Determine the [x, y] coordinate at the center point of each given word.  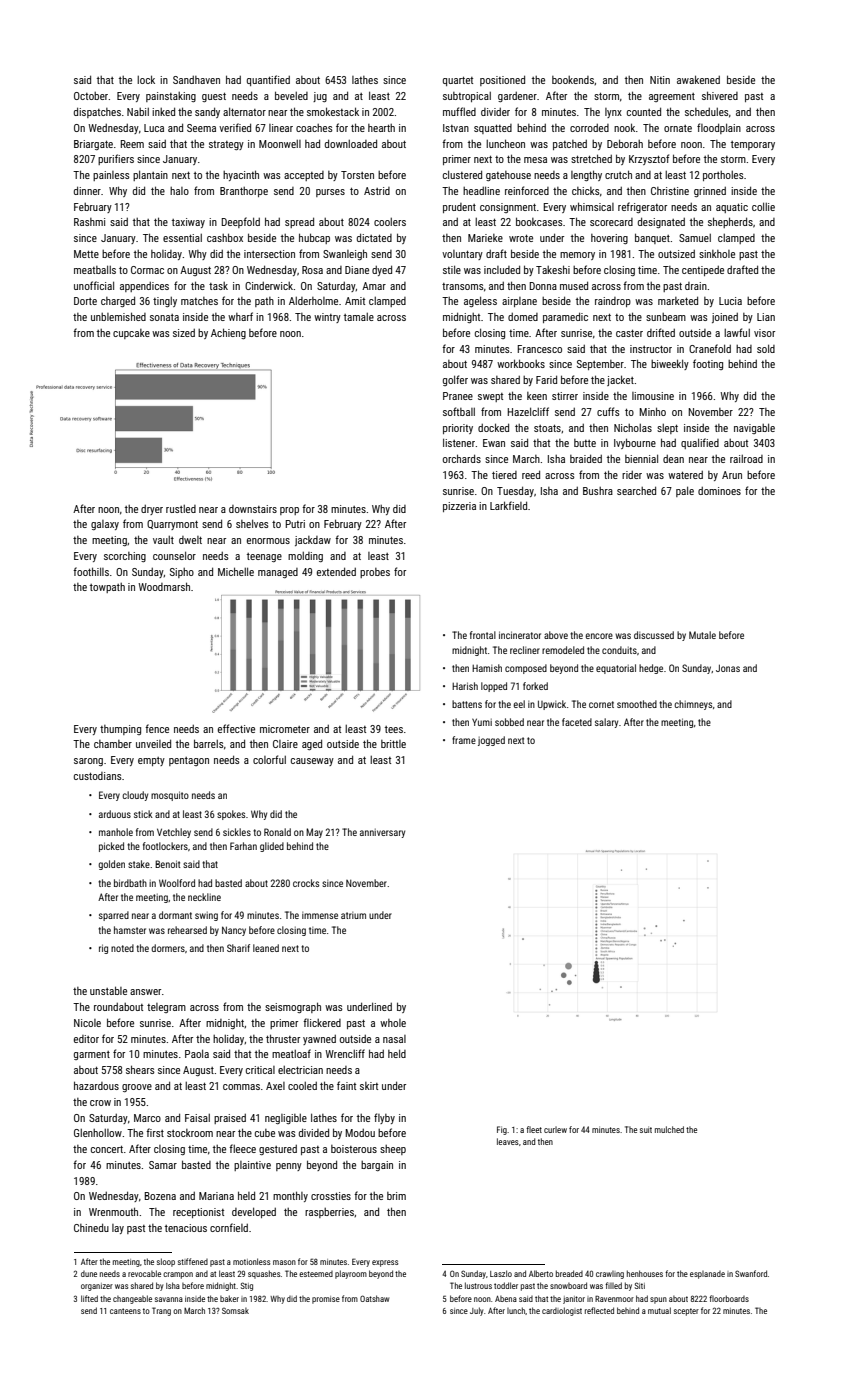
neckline [204, 897]
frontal [483, 635]
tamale [359, 317]
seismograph [293, 1007]
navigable [754, 428]
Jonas [728, 668]
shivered [720, 95]
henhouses [645, 1273]
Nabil [138, 112]
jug [320, 97]
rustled [181, 509]
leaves [508, 1141]
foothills [91, 571]
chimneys [693, 705]
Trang [161, 1311]
